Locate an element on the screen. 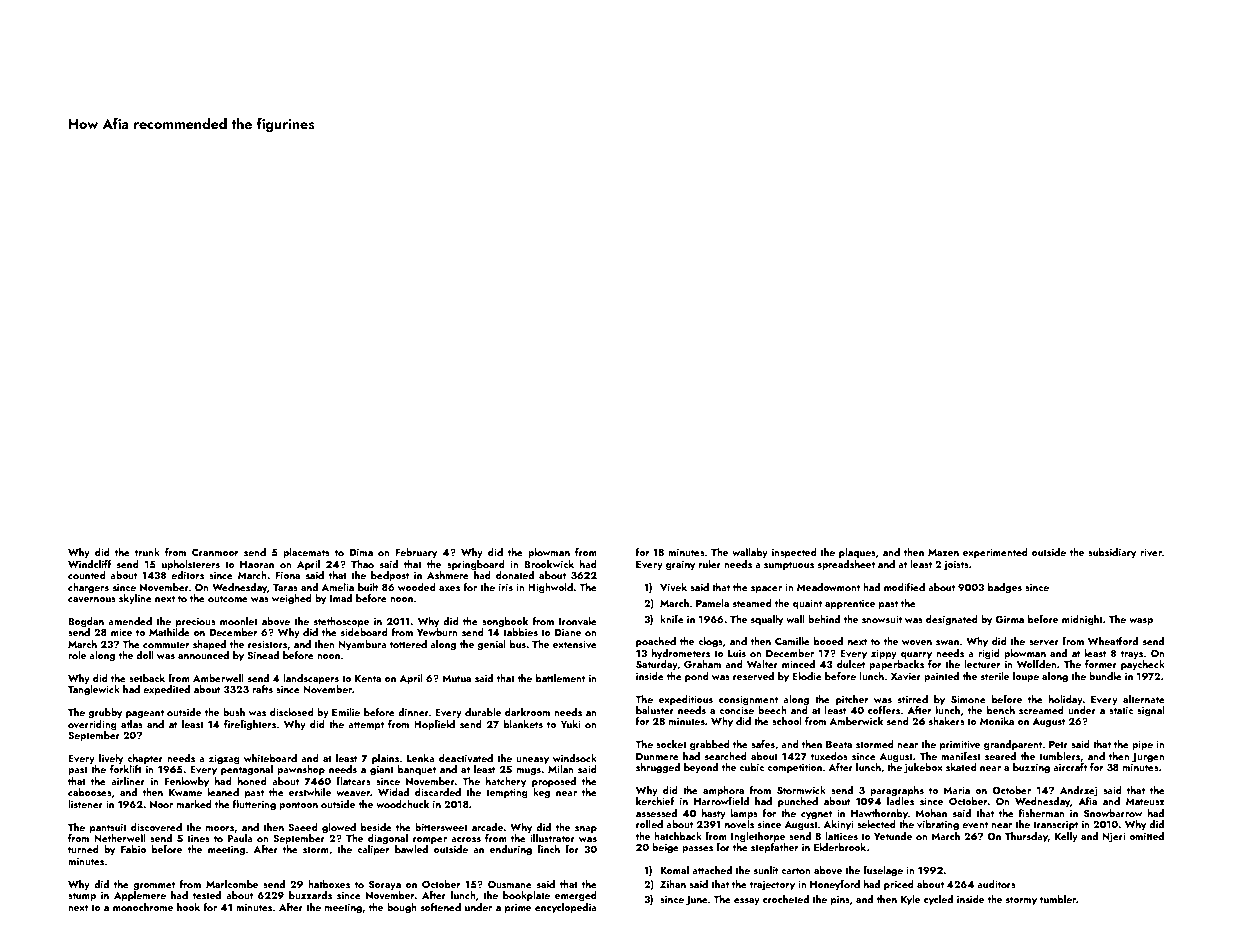 The image size is (1233, 952). caliper is located at coordinates (373, 850).
